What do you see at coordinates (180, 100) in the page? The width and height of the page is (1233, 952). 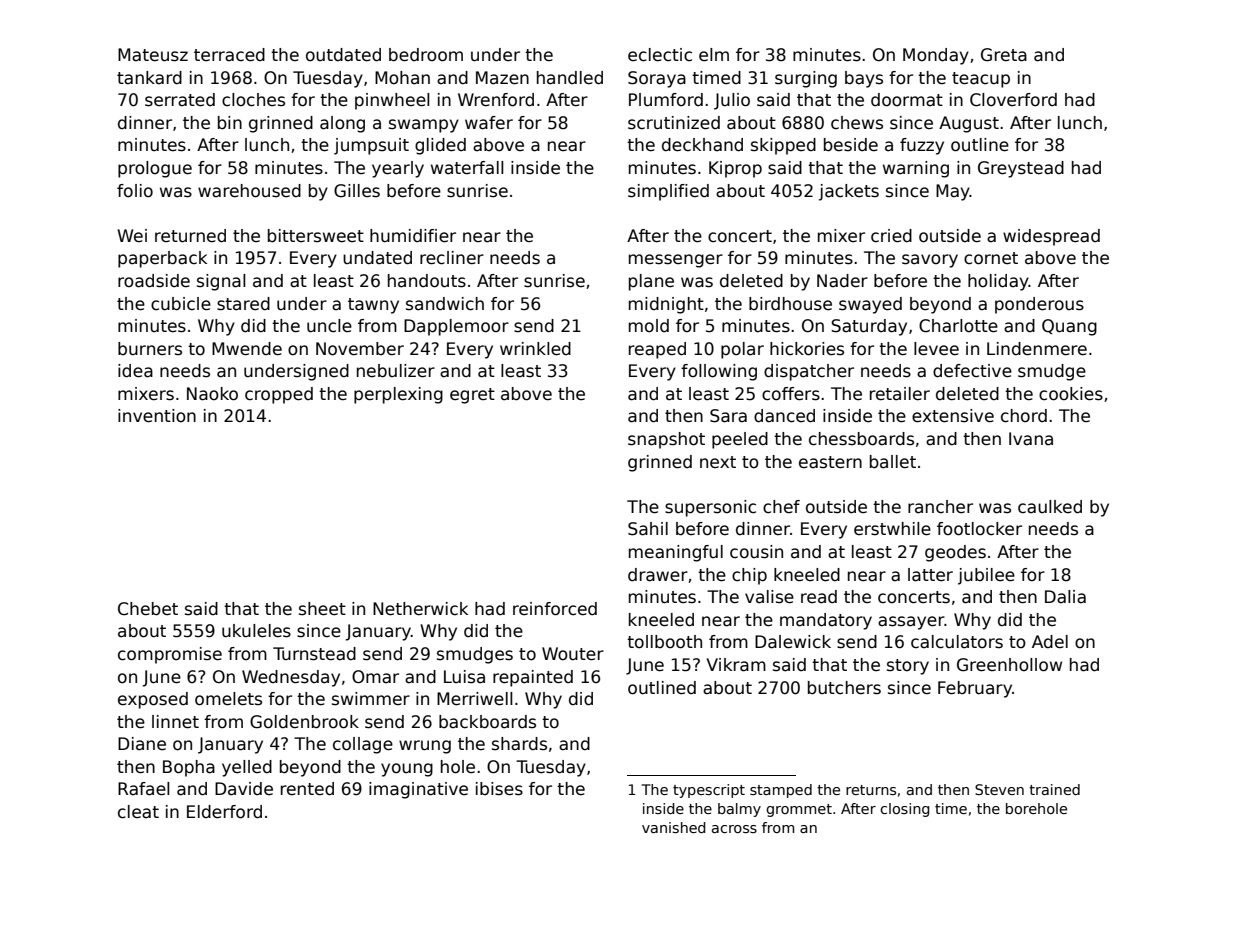 I see `serrated` at bounding box center [180, 100].
